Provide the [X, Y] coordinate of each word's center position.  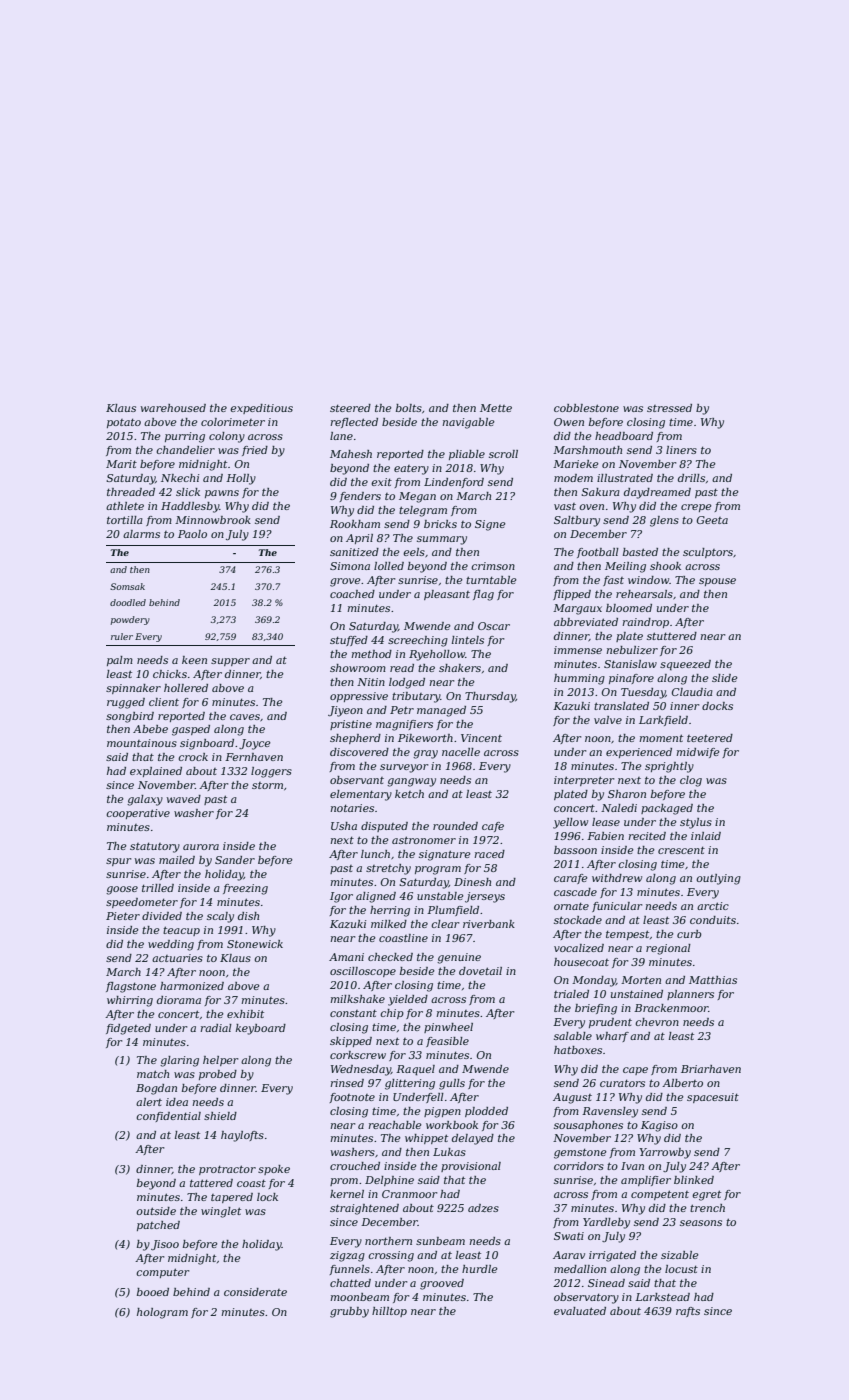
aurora [201, 847]
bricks [440, 524]
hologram [162, 1313]
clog [691, 781]
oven [591, 507]
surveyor [404, 768]
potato [124, 423]
